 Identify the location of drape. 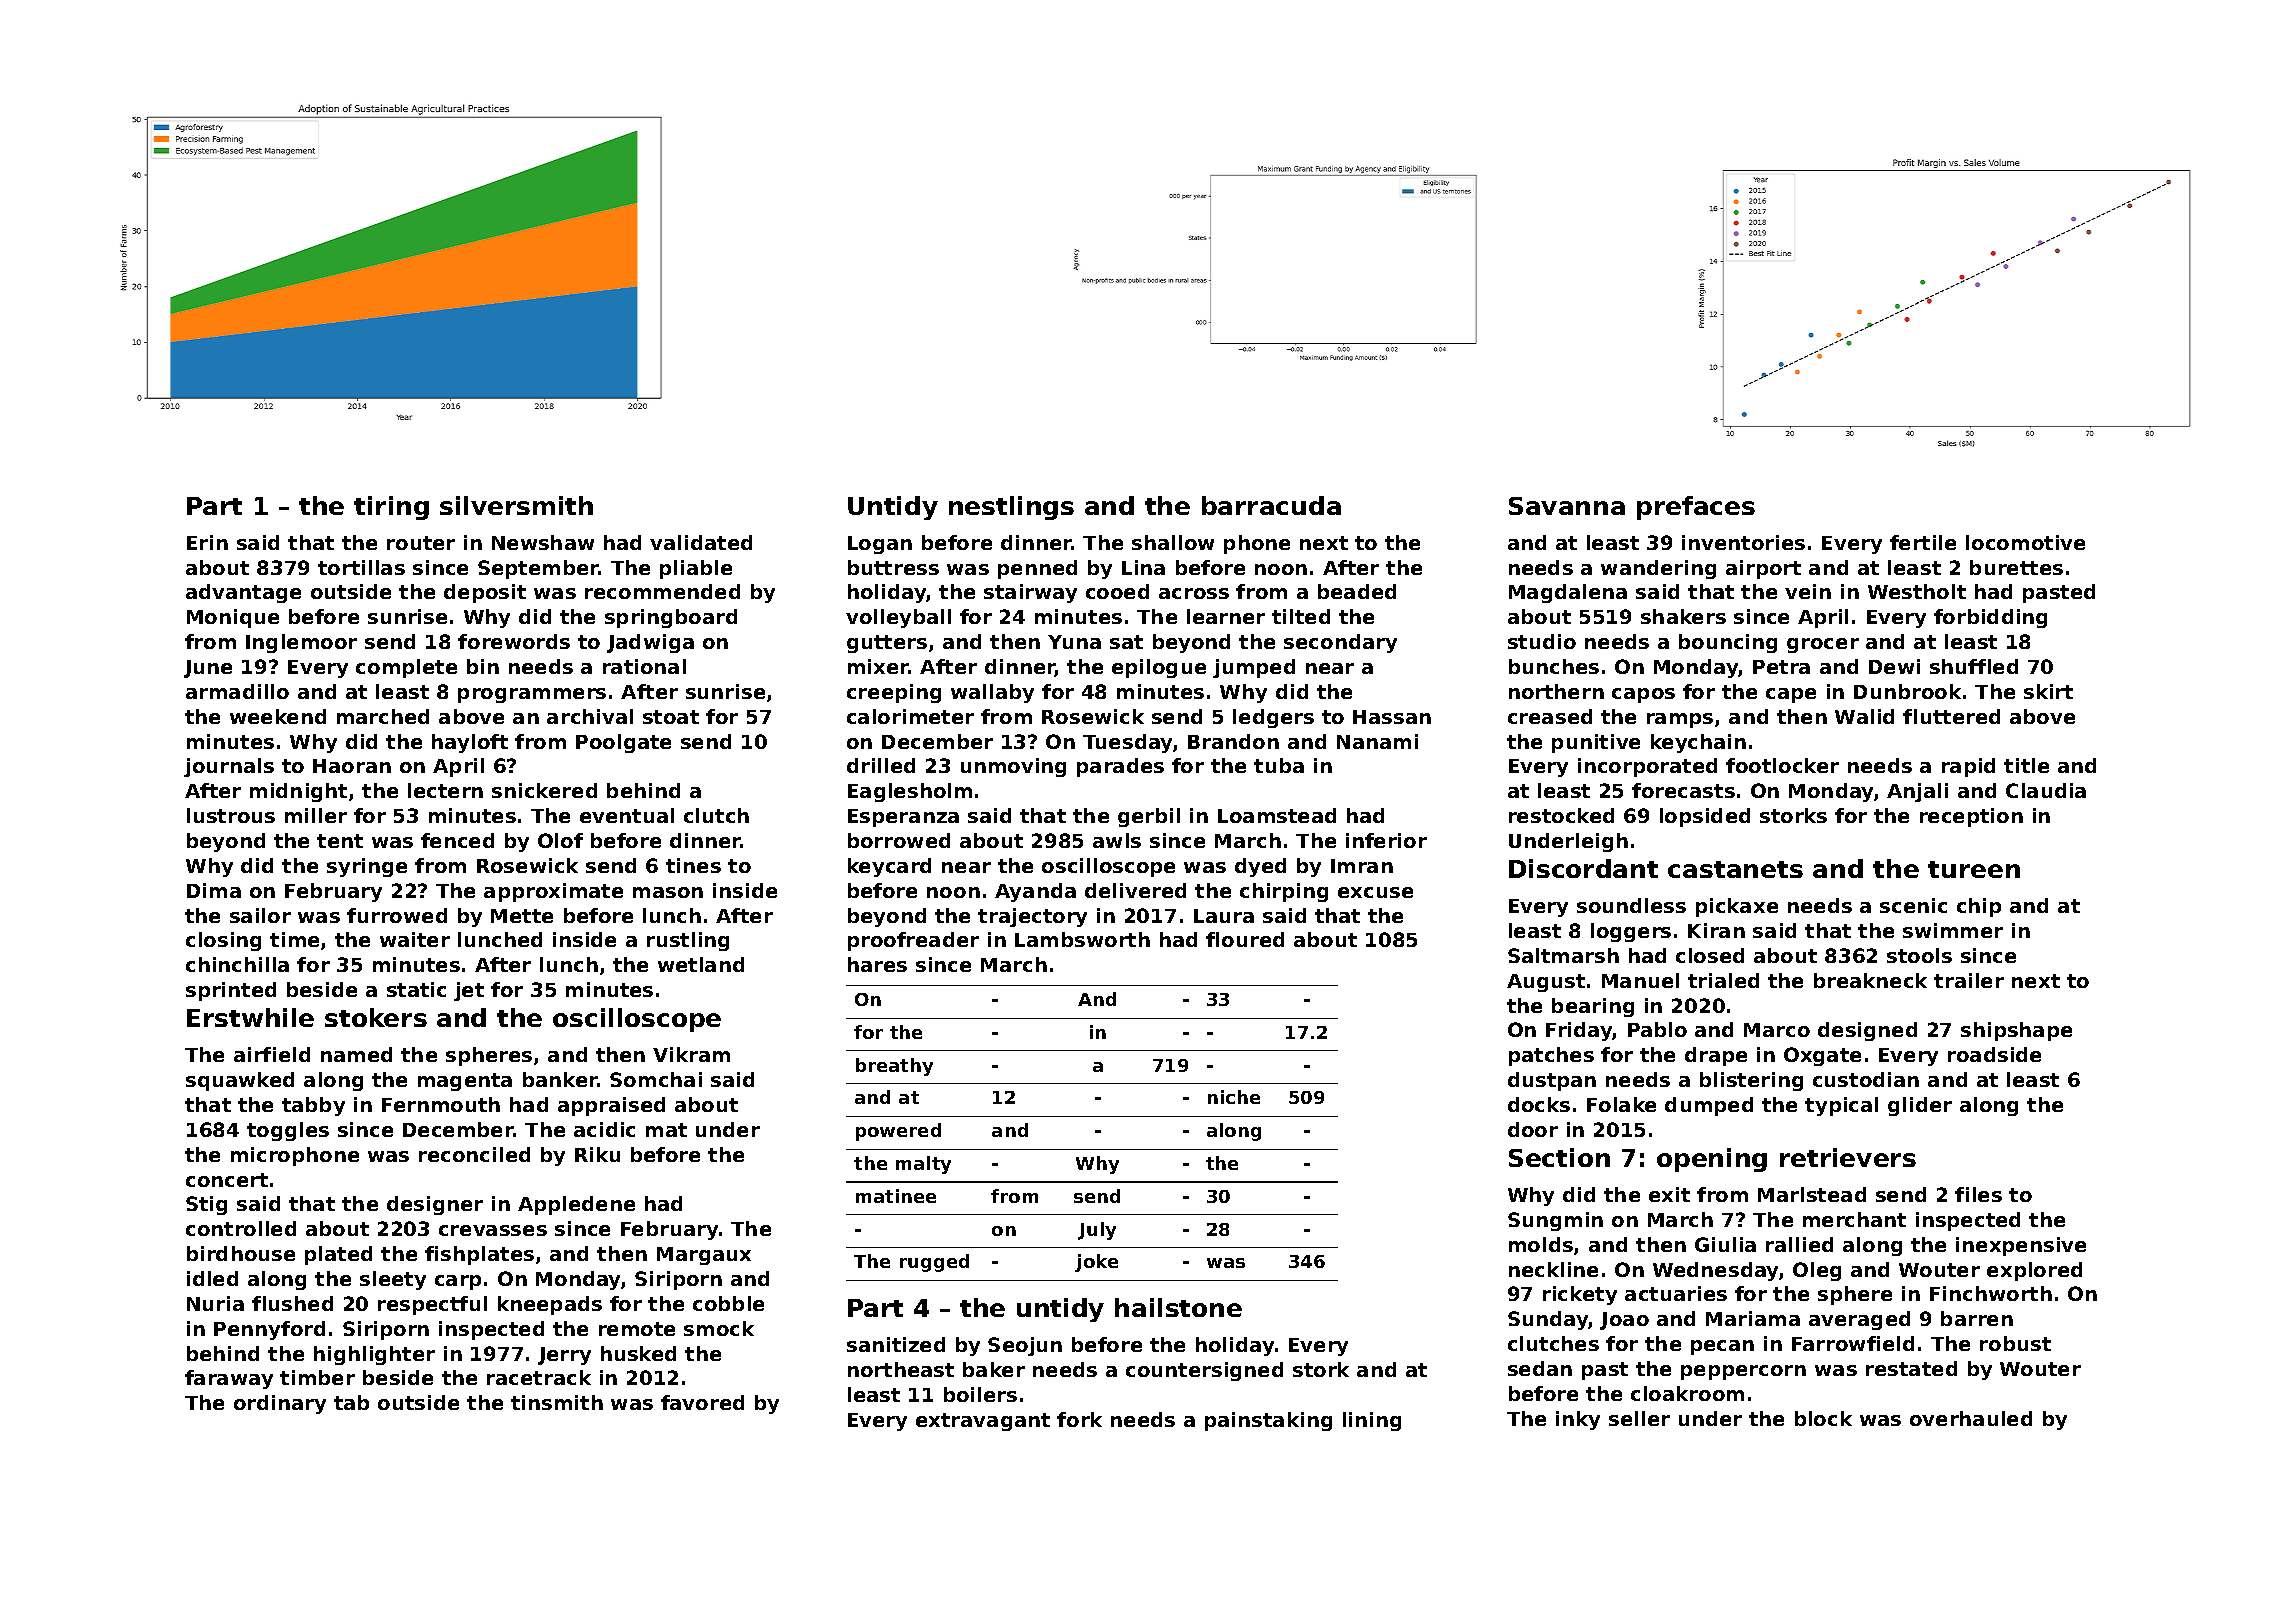
(1716, 1056).
